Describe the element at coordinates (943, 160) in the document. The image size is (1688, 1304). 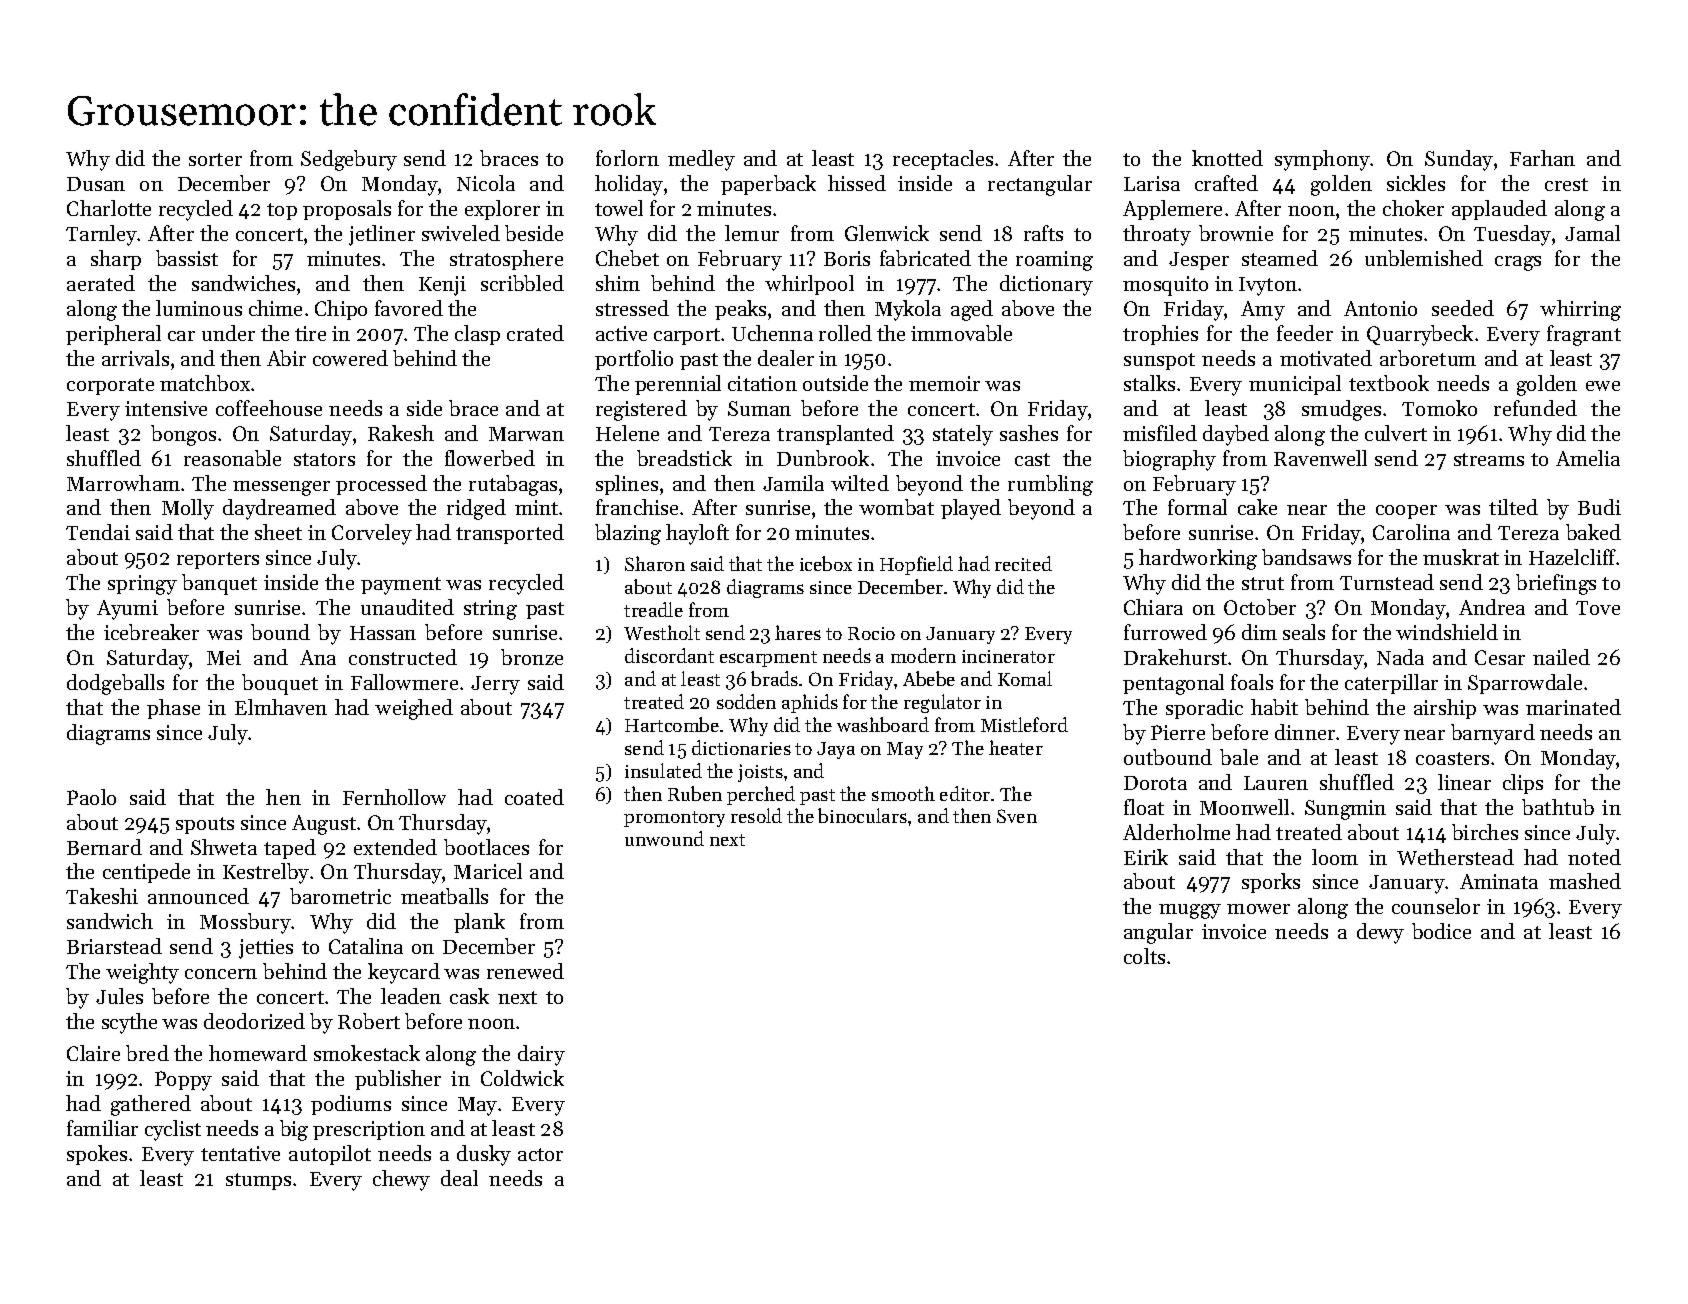
I see `receptacles` at that location.
